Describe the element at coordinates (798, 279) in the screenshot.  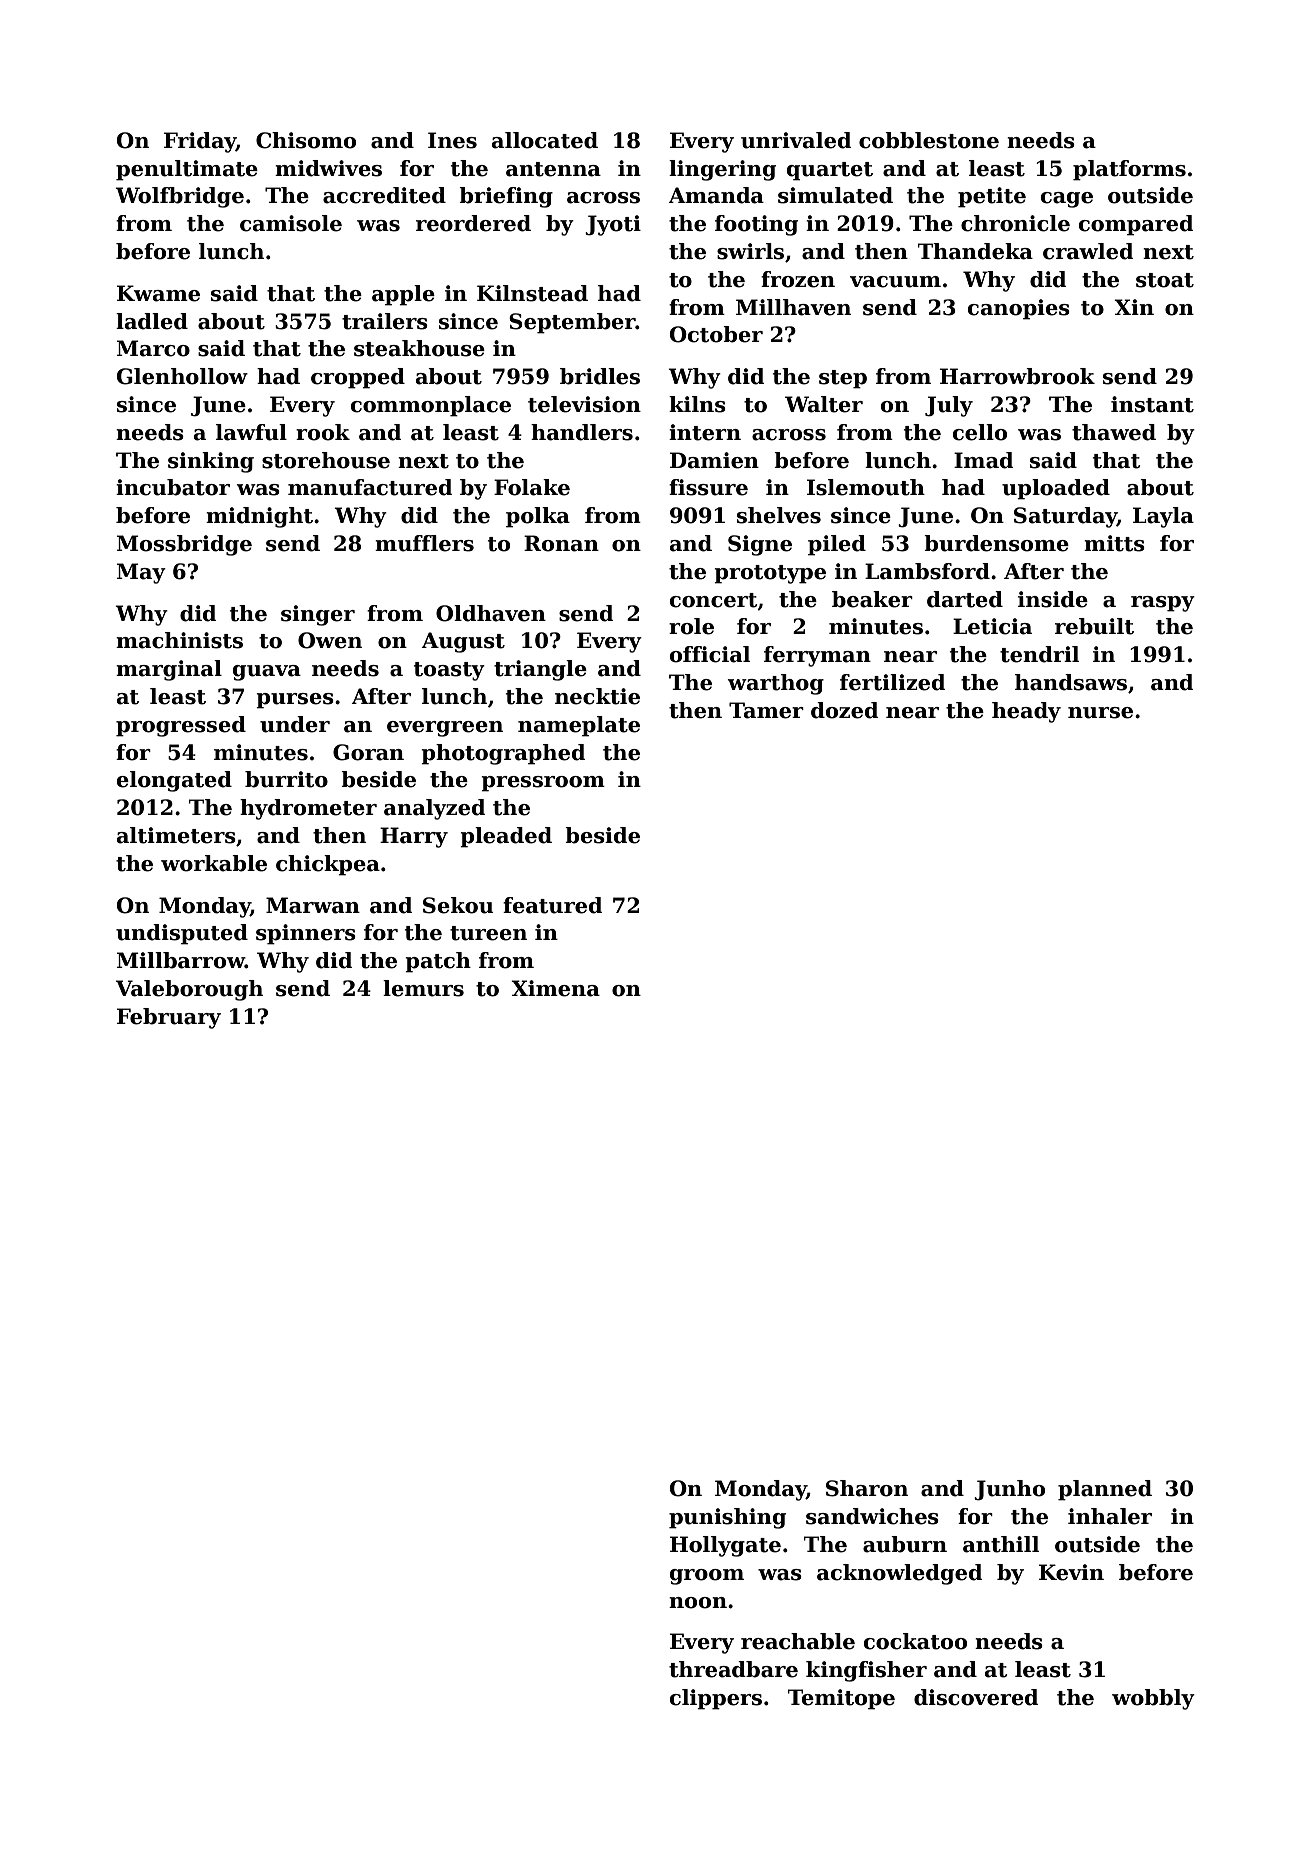
I see `frozen` at that location.
